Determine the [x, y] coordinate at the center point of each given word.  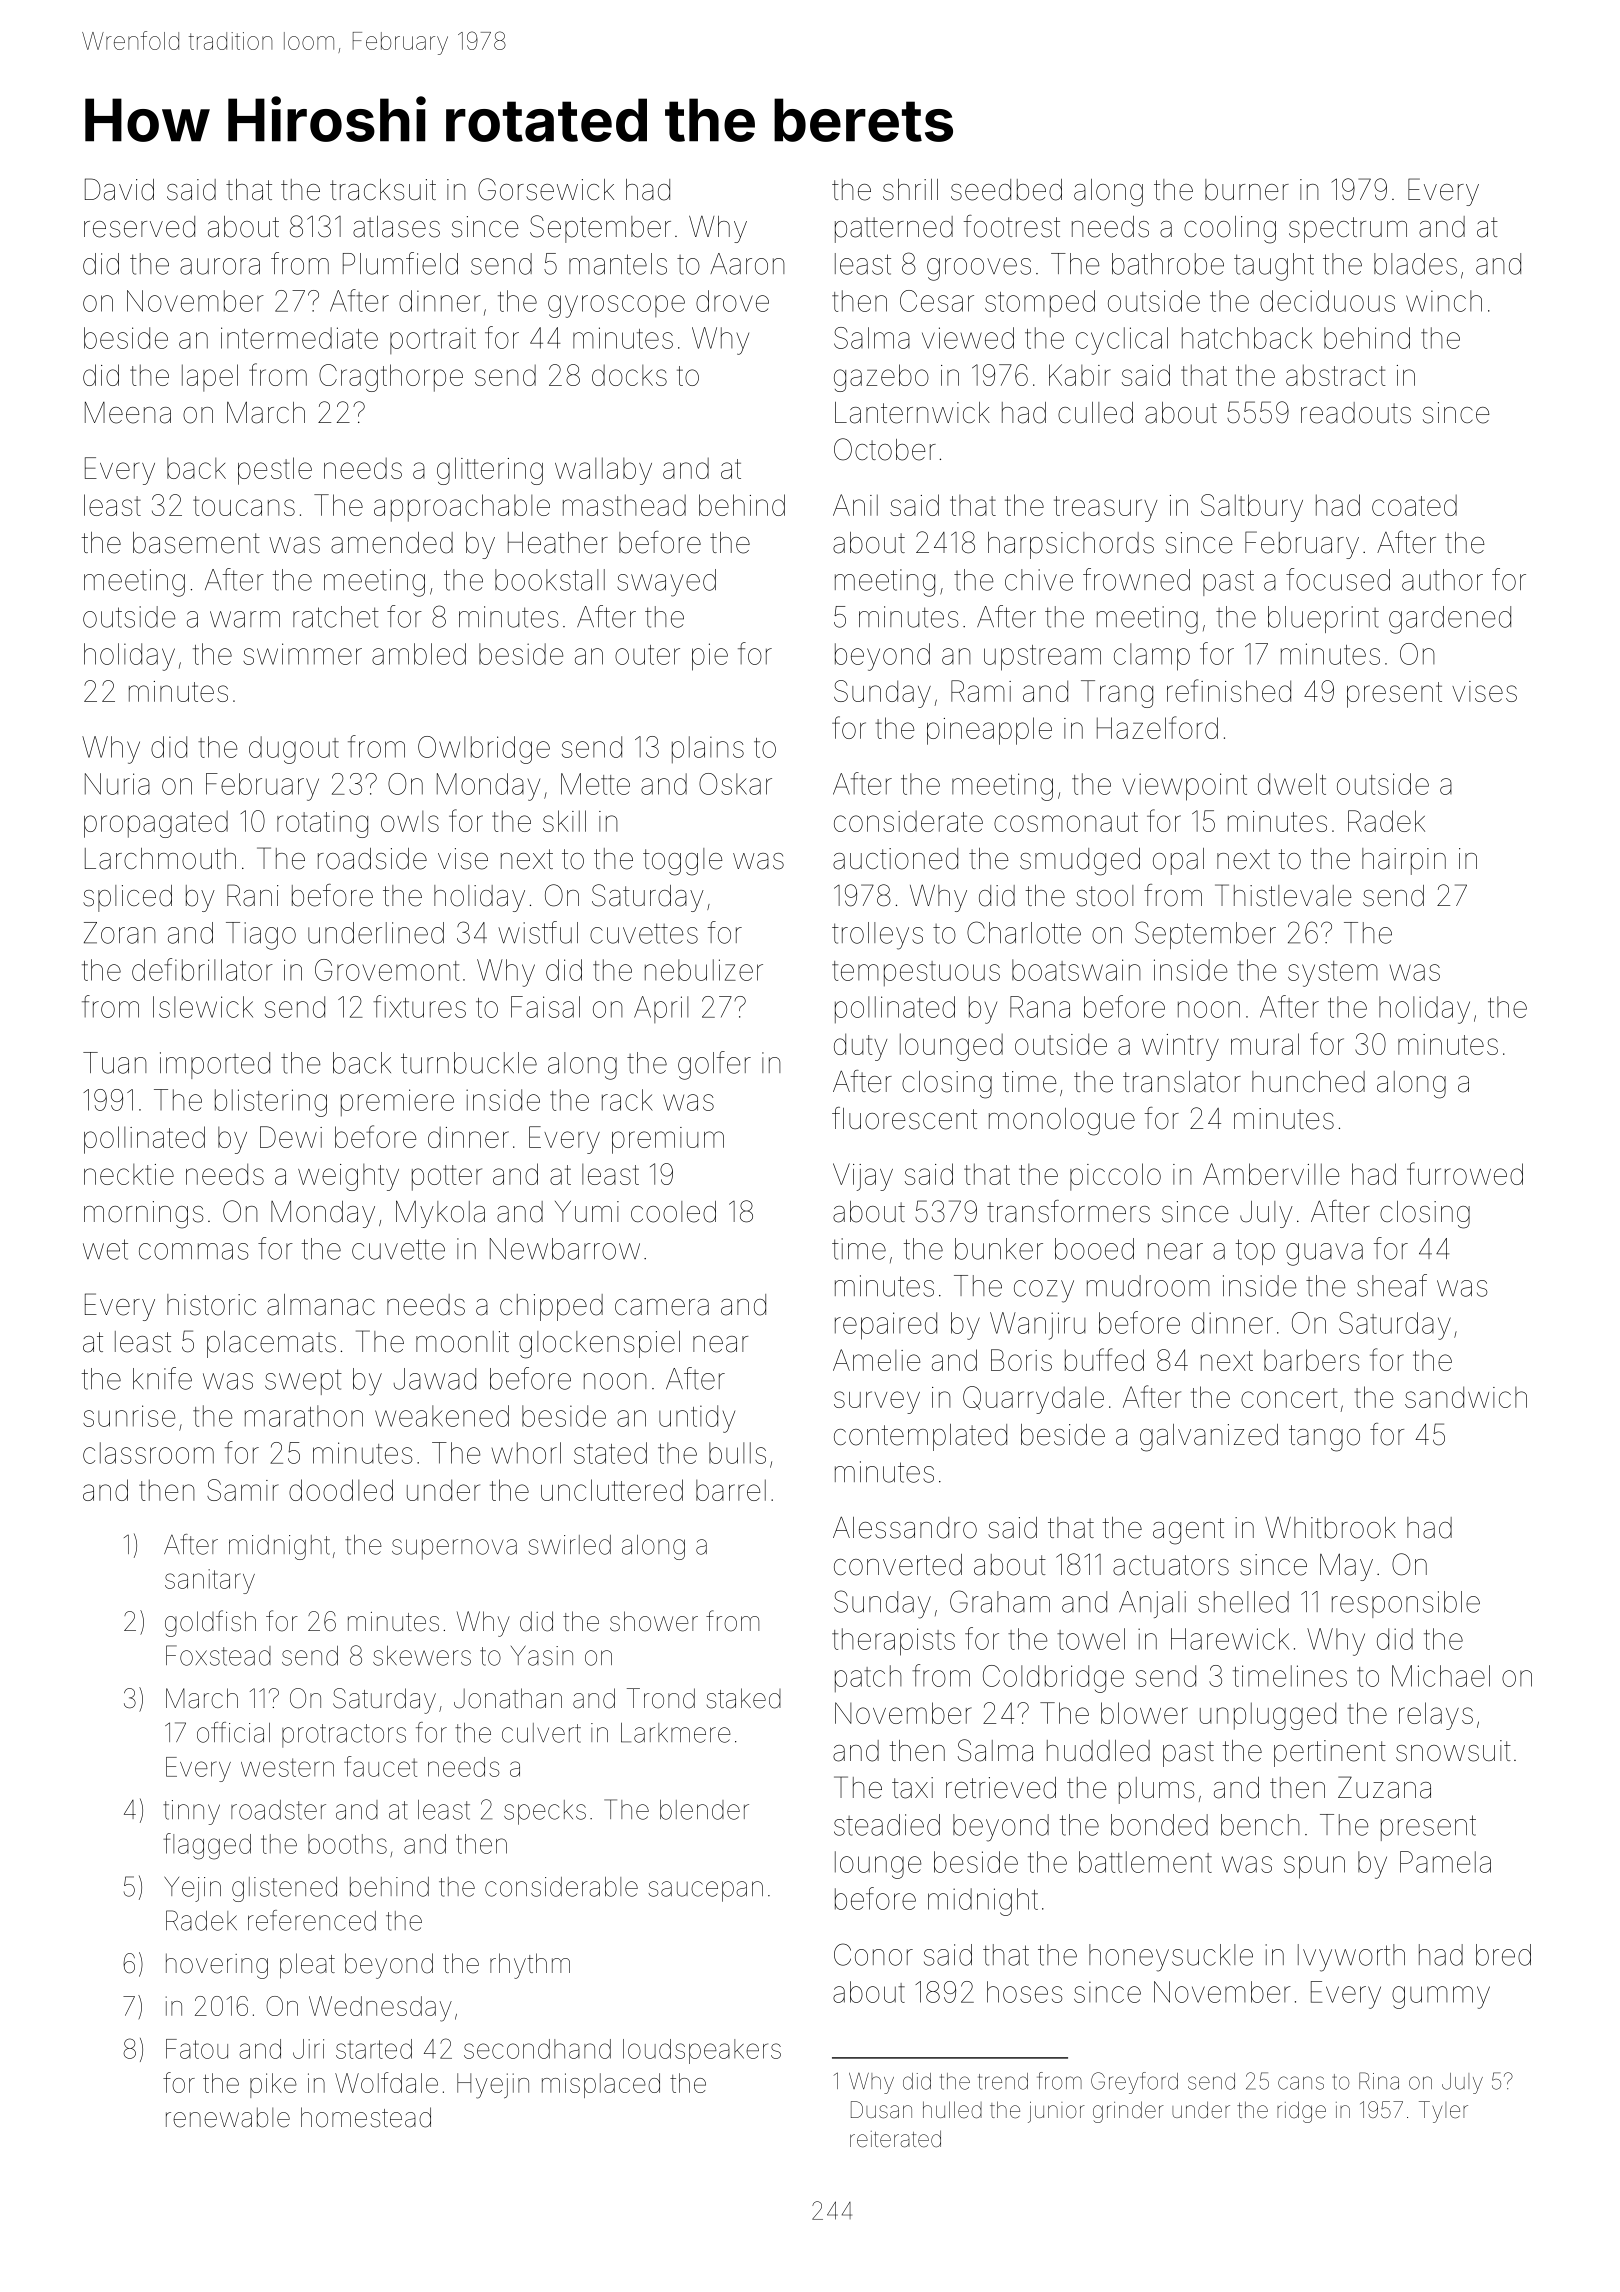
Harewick [1230, 1639]
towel [1091, 1639]
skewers [422, 1656]
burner [1247, 190]
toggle [682, 862]
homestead [366, 2117]
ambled [419, 654]
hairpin [1404, 861]
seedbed [1006, 190]
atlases [396, 227]
